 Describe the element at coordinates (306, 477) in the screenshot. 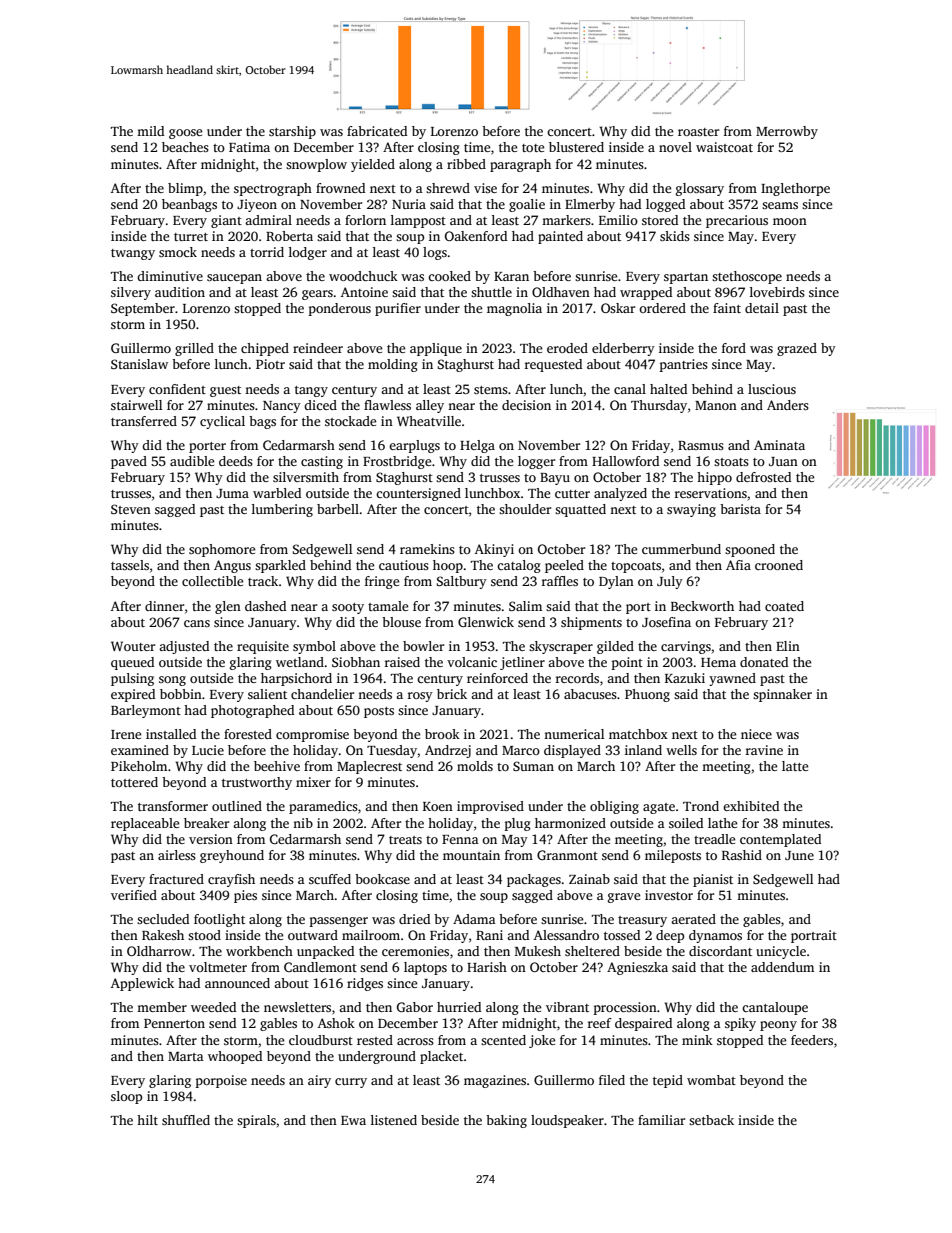

I see `silversmith` at that location.
